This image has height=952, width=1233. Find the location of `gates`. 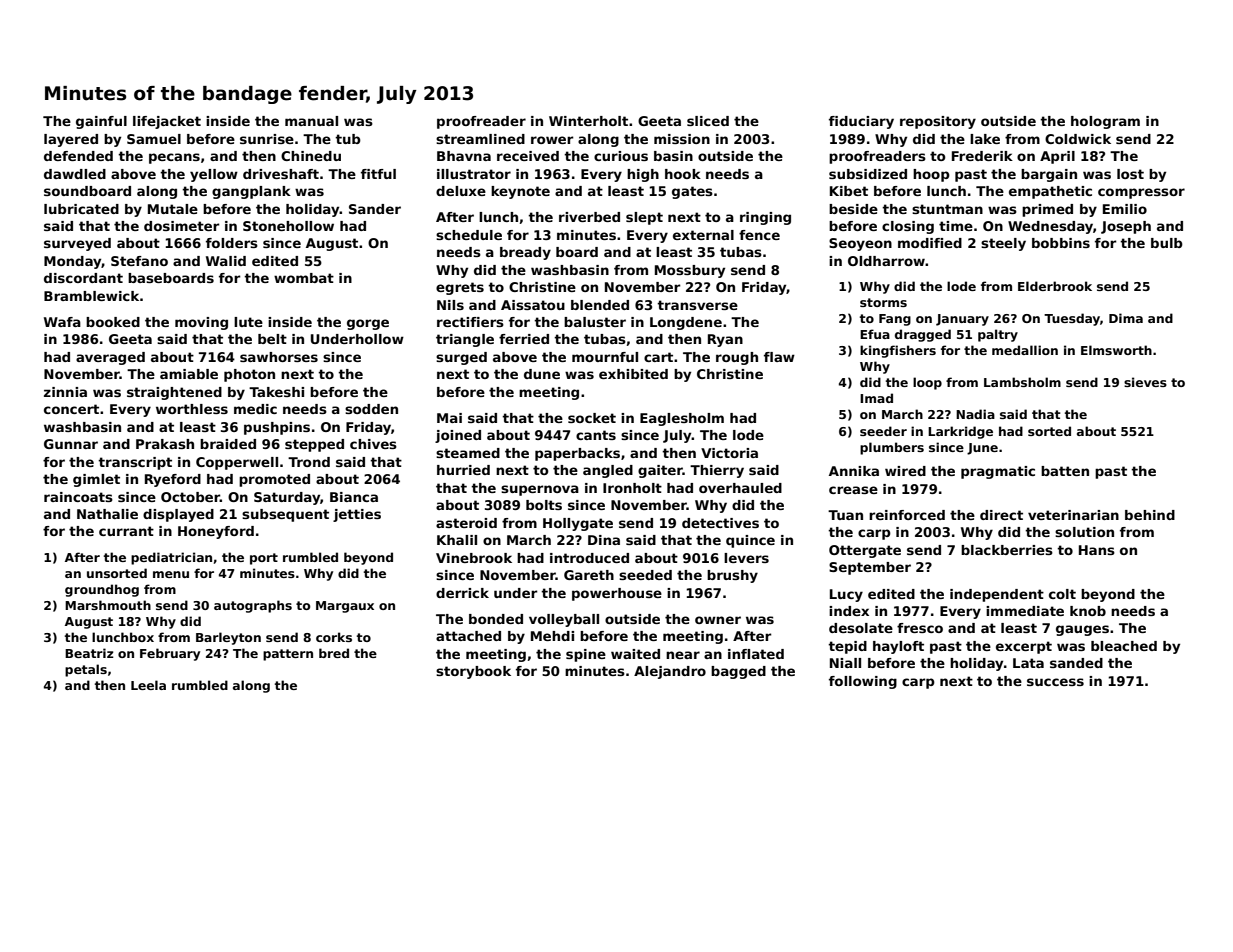

gates is located at coordinates (692, 192).
